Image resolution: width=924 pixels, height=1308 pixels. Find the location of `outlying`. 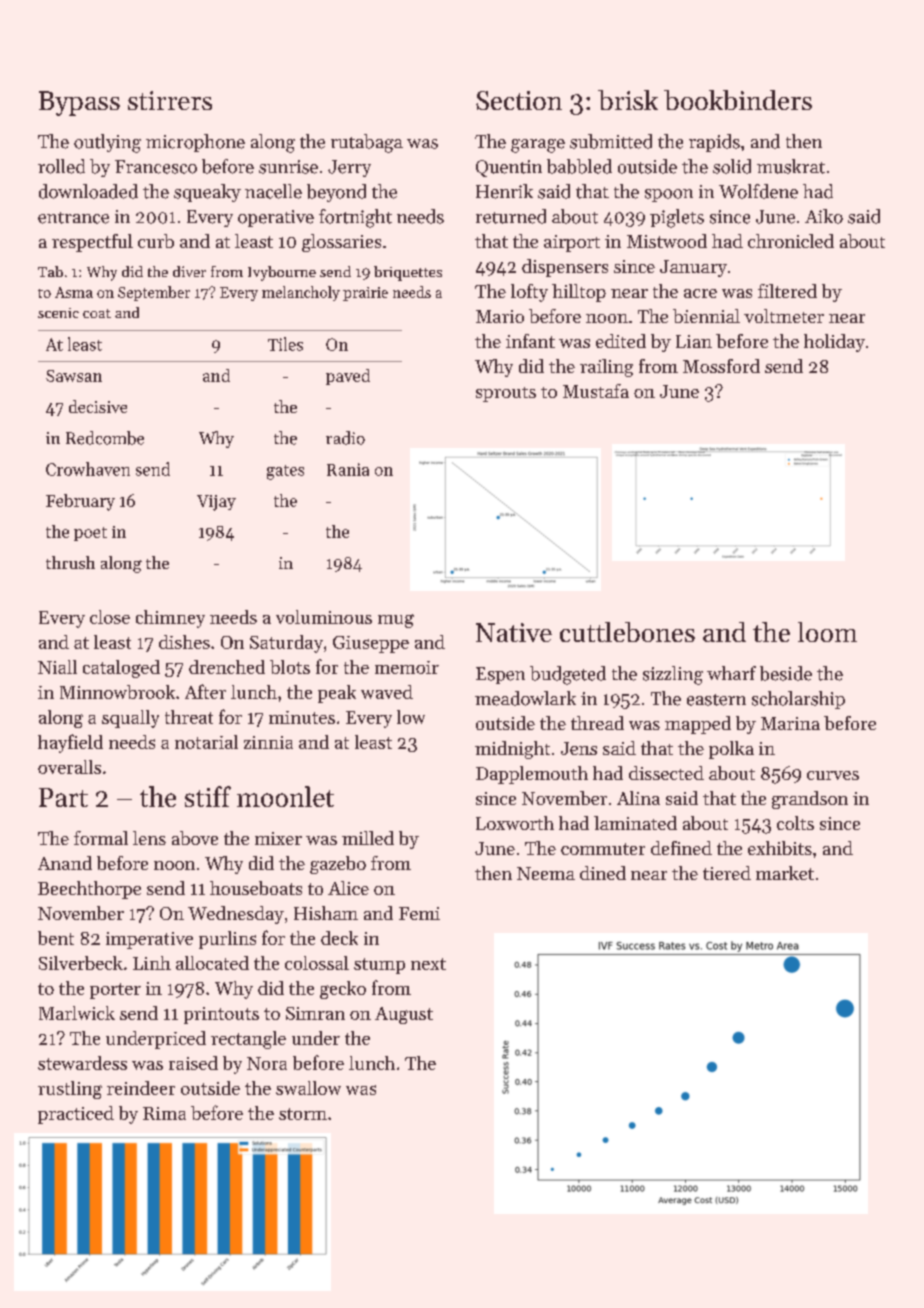

outlying is located at coordinates (107, 143).
